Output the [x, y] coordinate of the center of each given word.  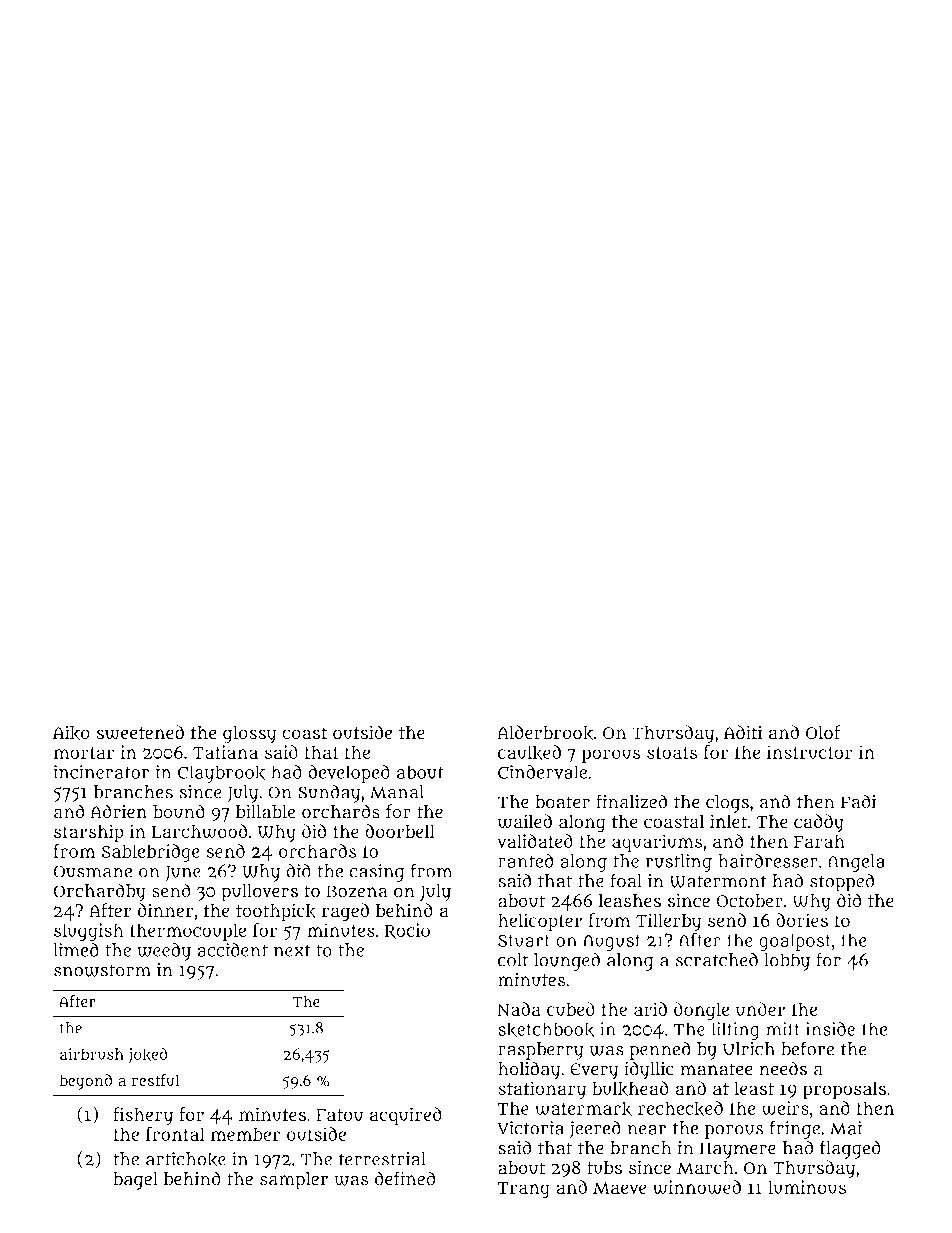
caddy [819, 823]
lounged [567, 961]
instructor [810, 752]
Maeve [620, 1188]
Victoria [530, 1128]
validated [535, 841]
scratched [717, 959]
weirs [785, 1108]
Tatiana [225, 752]
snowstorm [102, 970]
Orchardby [99, 892]
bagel [135, 1181]
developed [349, 774]
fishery [143, 1116]
